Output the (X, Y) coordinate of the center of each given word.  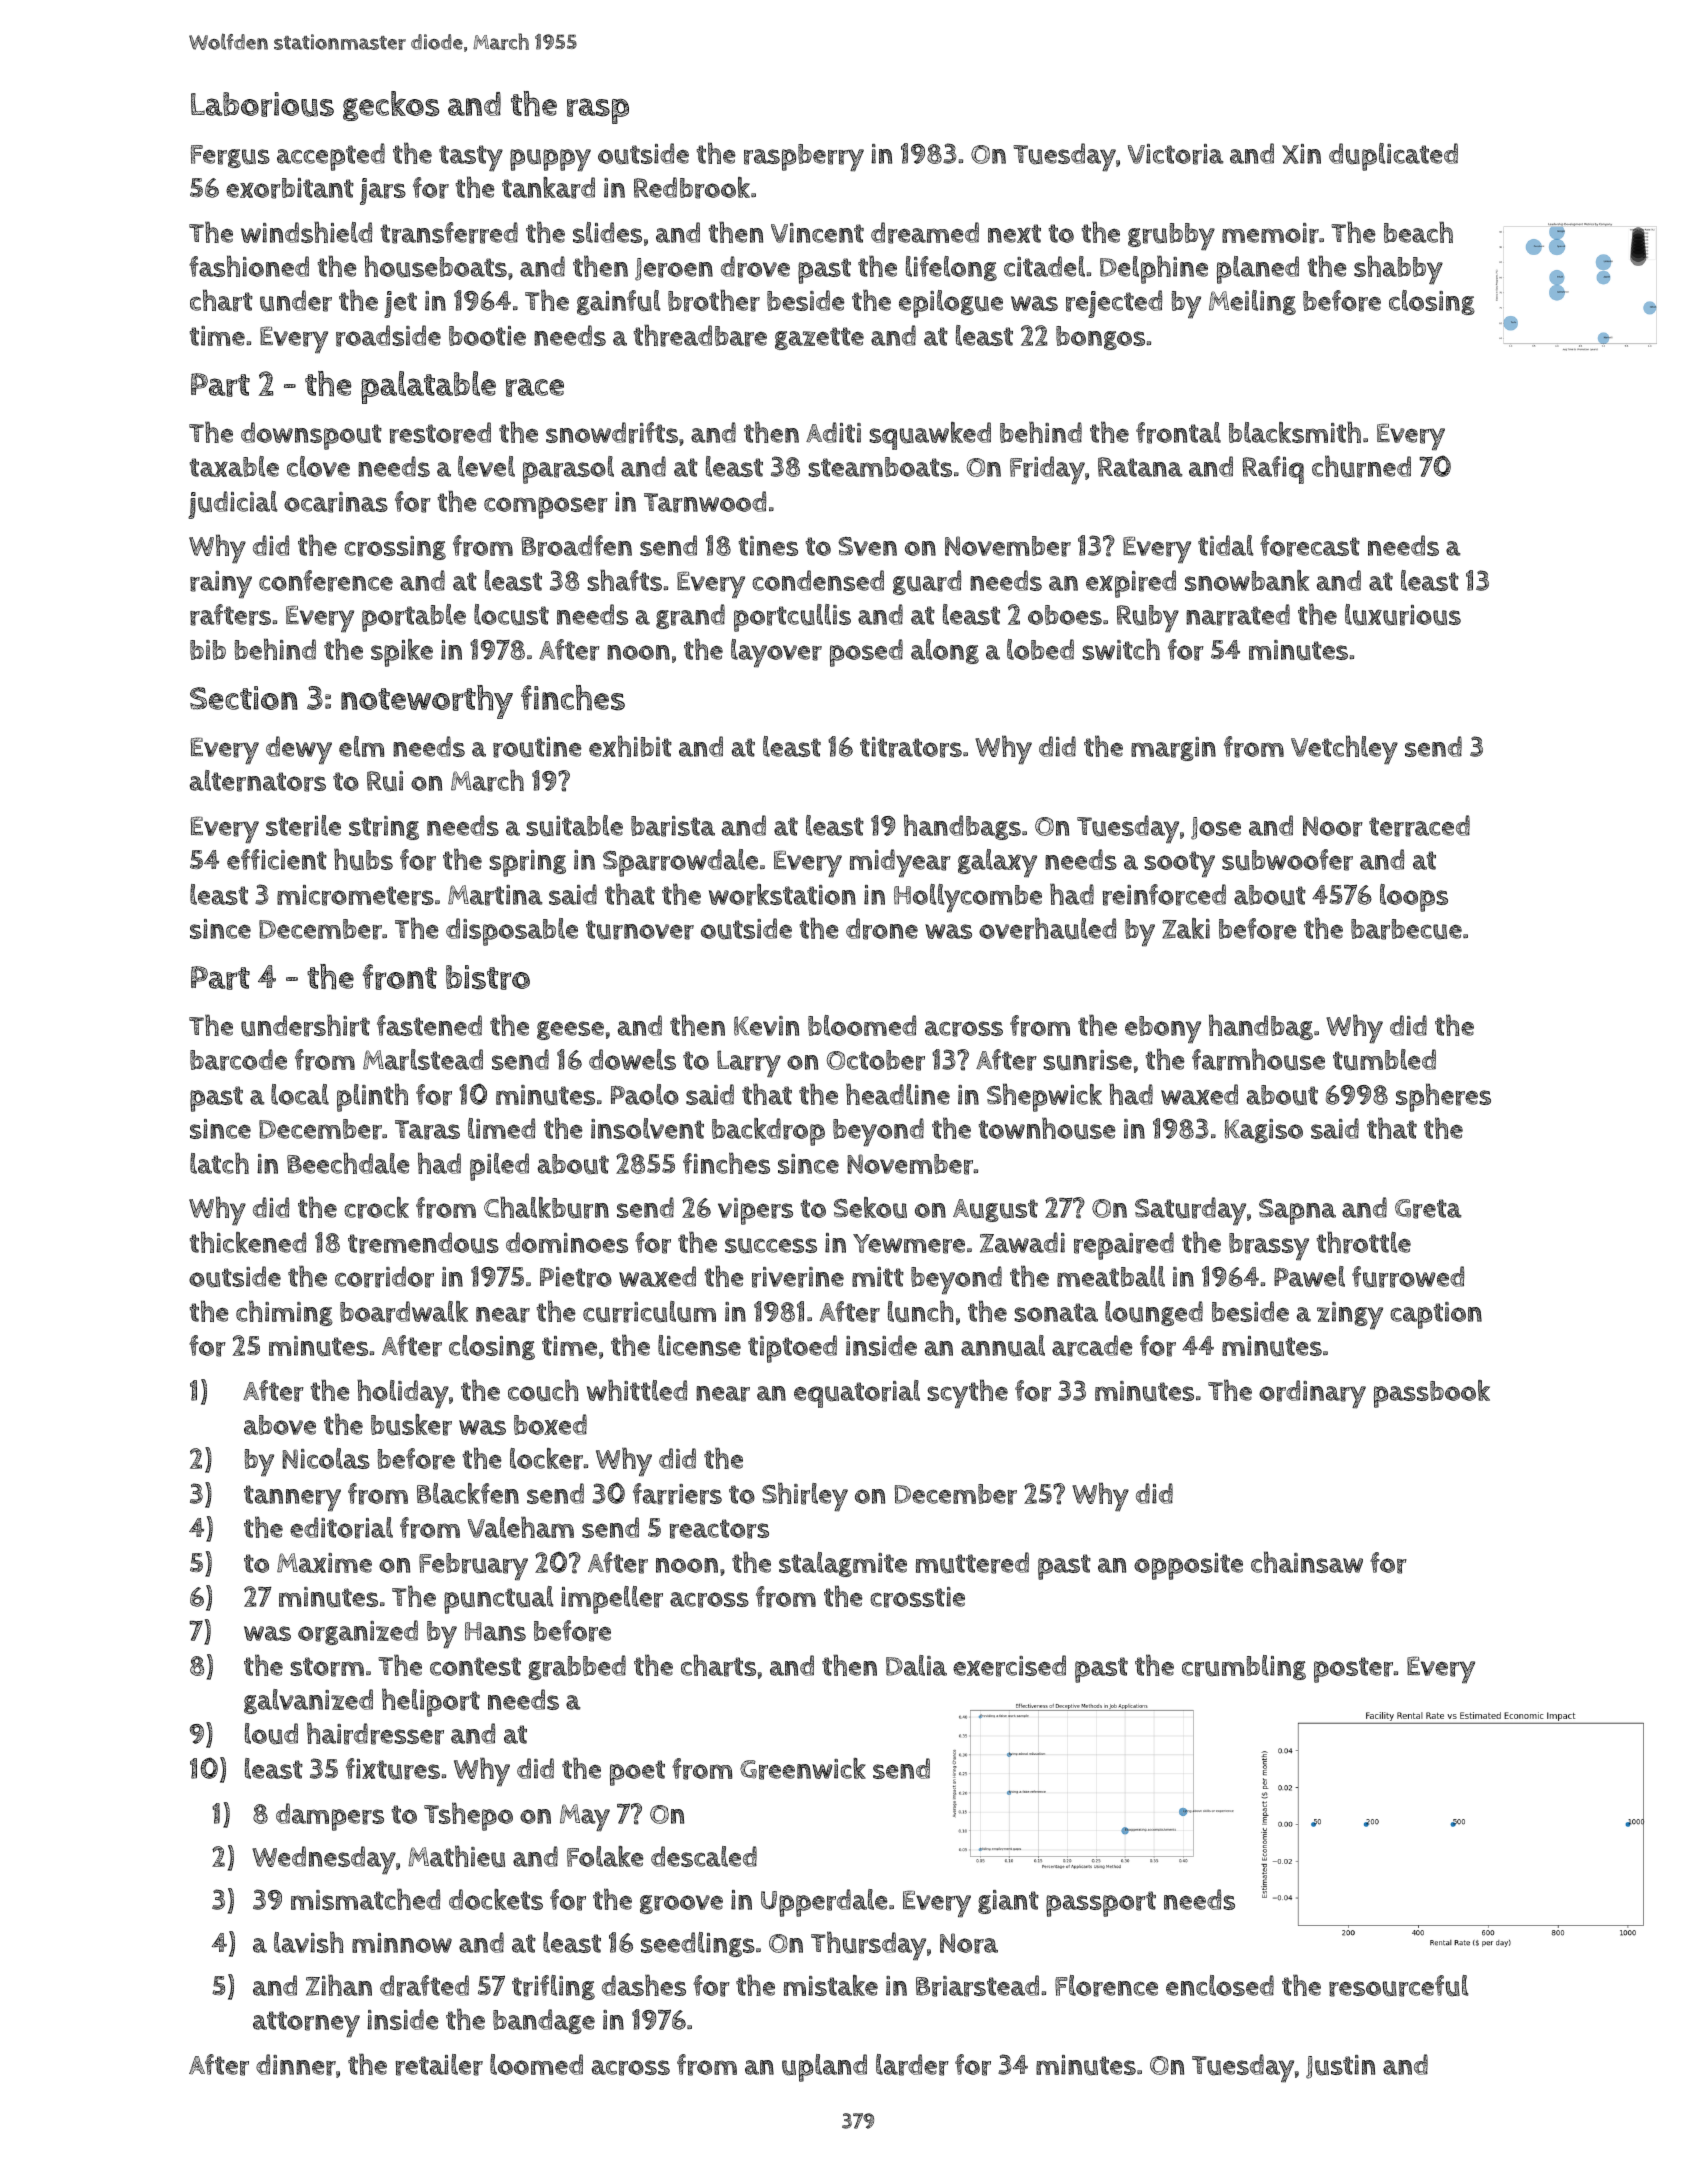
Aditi (833, 432)
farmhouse (1258, 1059)
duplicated (1393, 157)
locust (511, 615)
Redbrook (692, 188)
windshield (306, 232)
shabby (1398, 270)
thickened (248, 1242)
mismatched (365, 1899)
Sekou (870, 1208)
